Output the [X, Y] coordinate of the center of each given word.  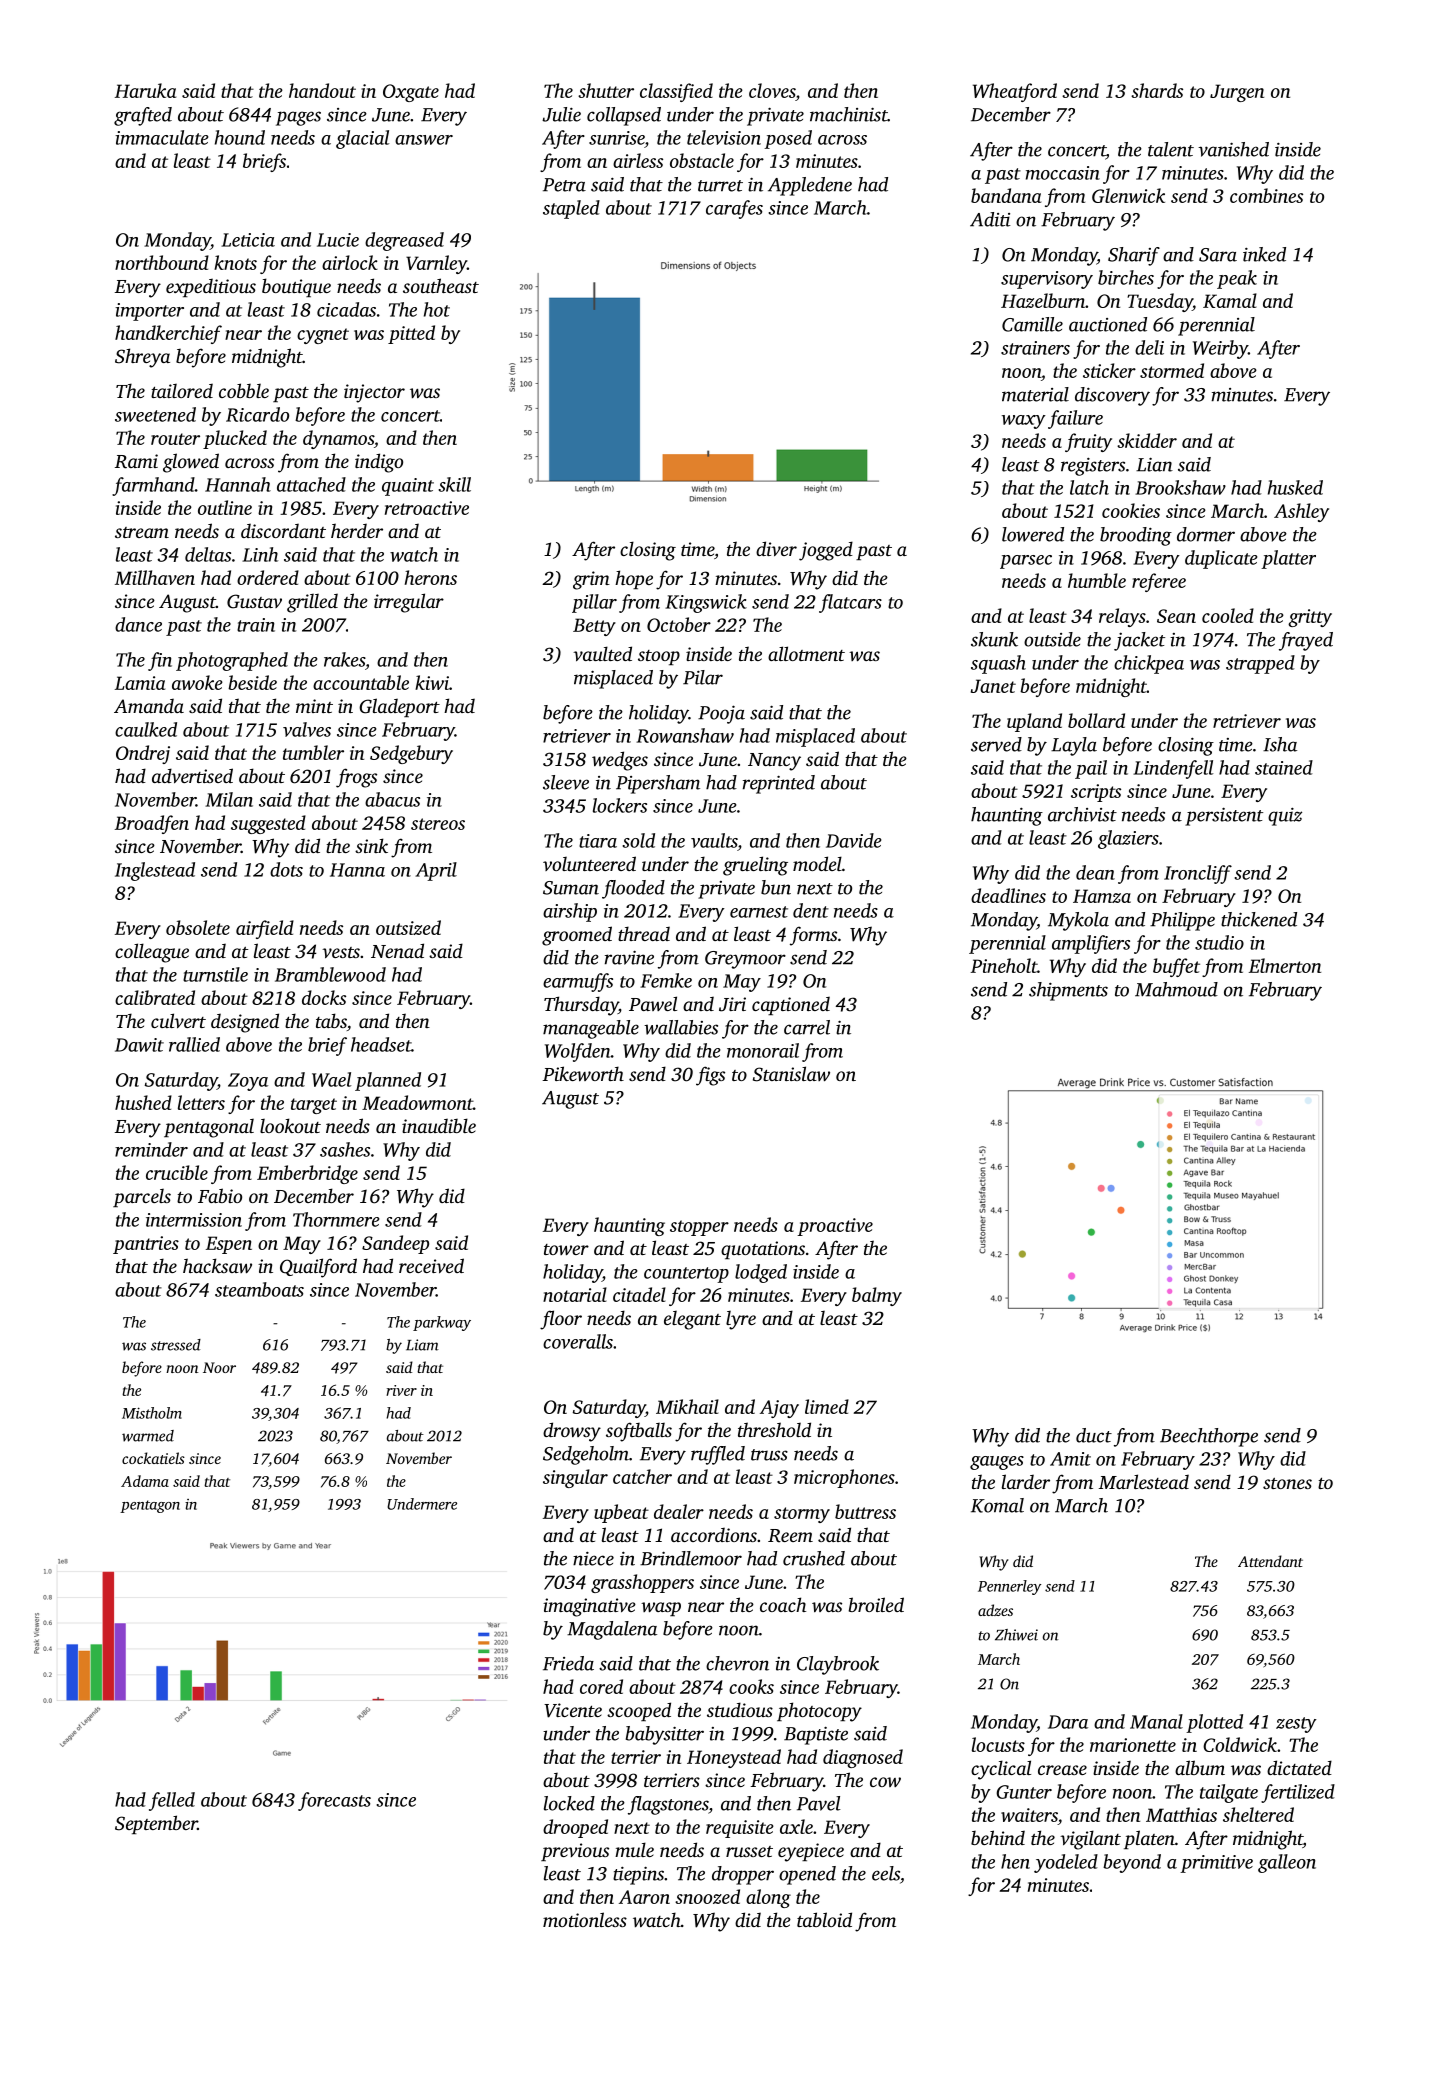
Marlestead [1144, 1481]
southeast [441, 285]
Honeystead [734, 1758]
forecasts [334, 1801]
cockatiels [153, 1458]
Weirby [1220, 349]
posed [788, 139]
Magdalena [612, 1630]
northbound [162, 262]
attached [311, 484]
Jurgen [1237, 93]
